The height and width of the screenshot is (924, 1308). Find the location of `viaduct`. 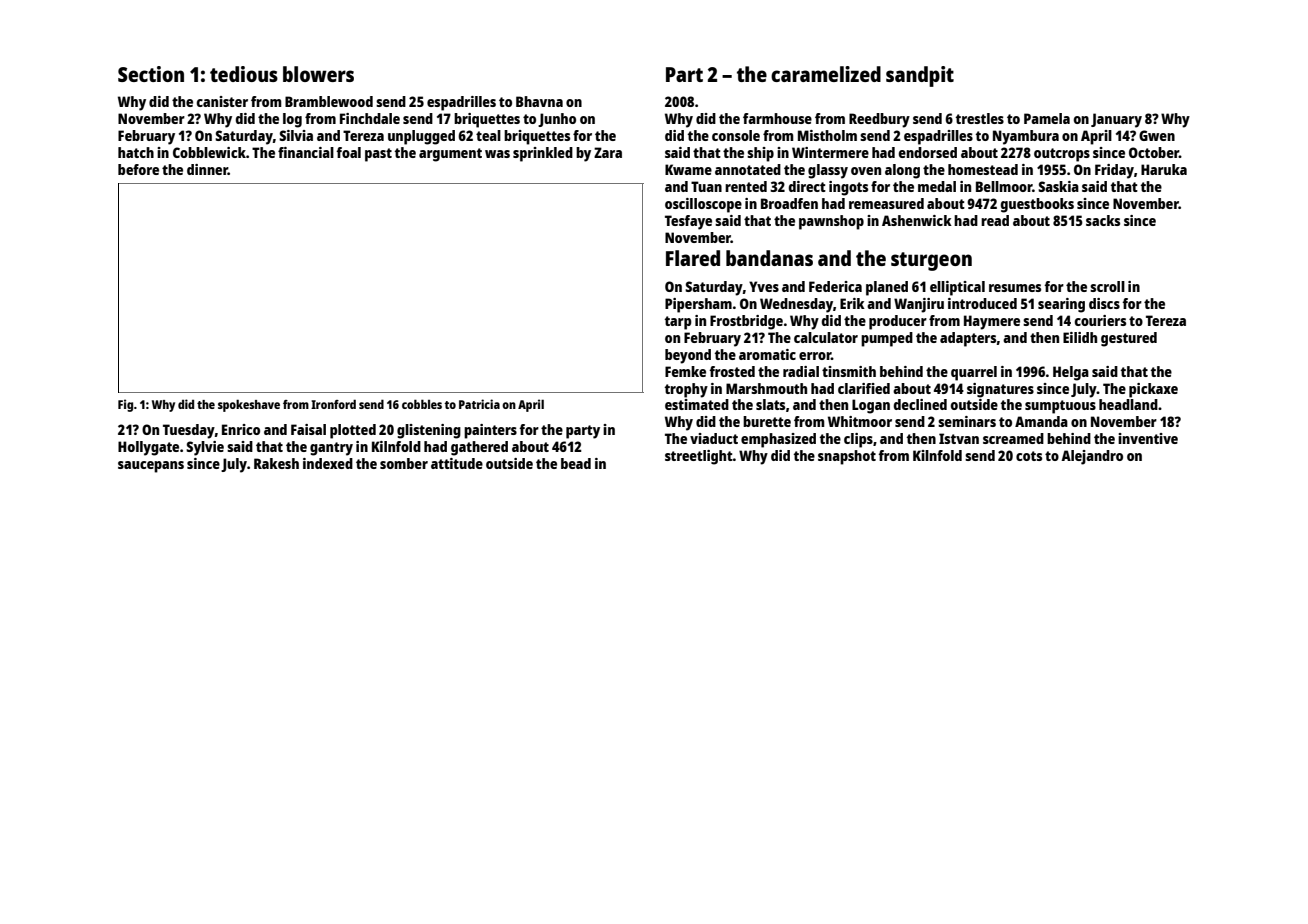

viaduct is located at coordinates (714, 438).
